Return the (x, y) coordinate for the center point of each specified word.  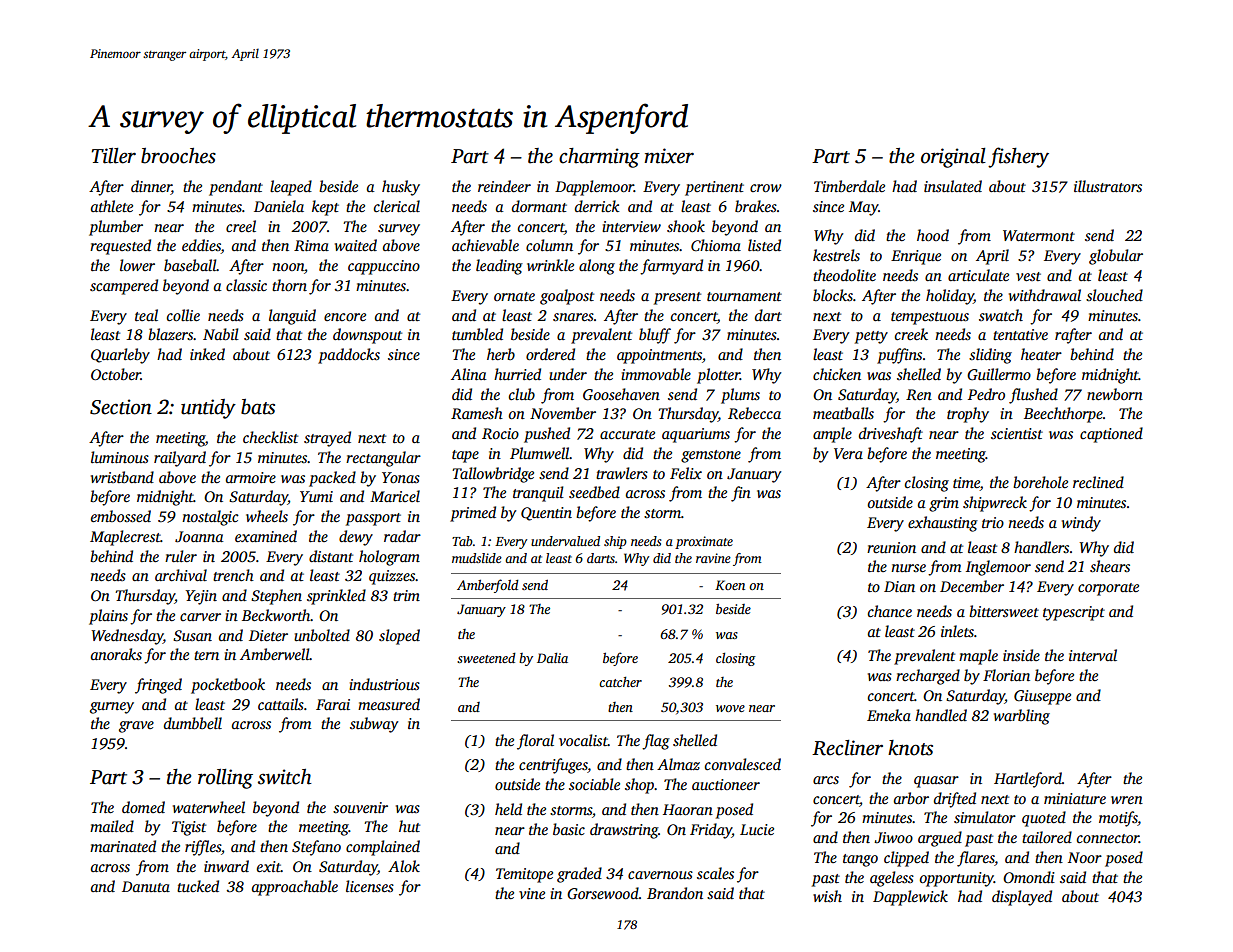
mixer (669, 156)
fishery (1018, 157)
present (677, 298)
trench (233, 575)
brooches (178, 156)
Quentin (546, 514)
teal (146, 315)
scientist (1017, 433)
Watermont (1039, 235)
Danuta (146, 886)
